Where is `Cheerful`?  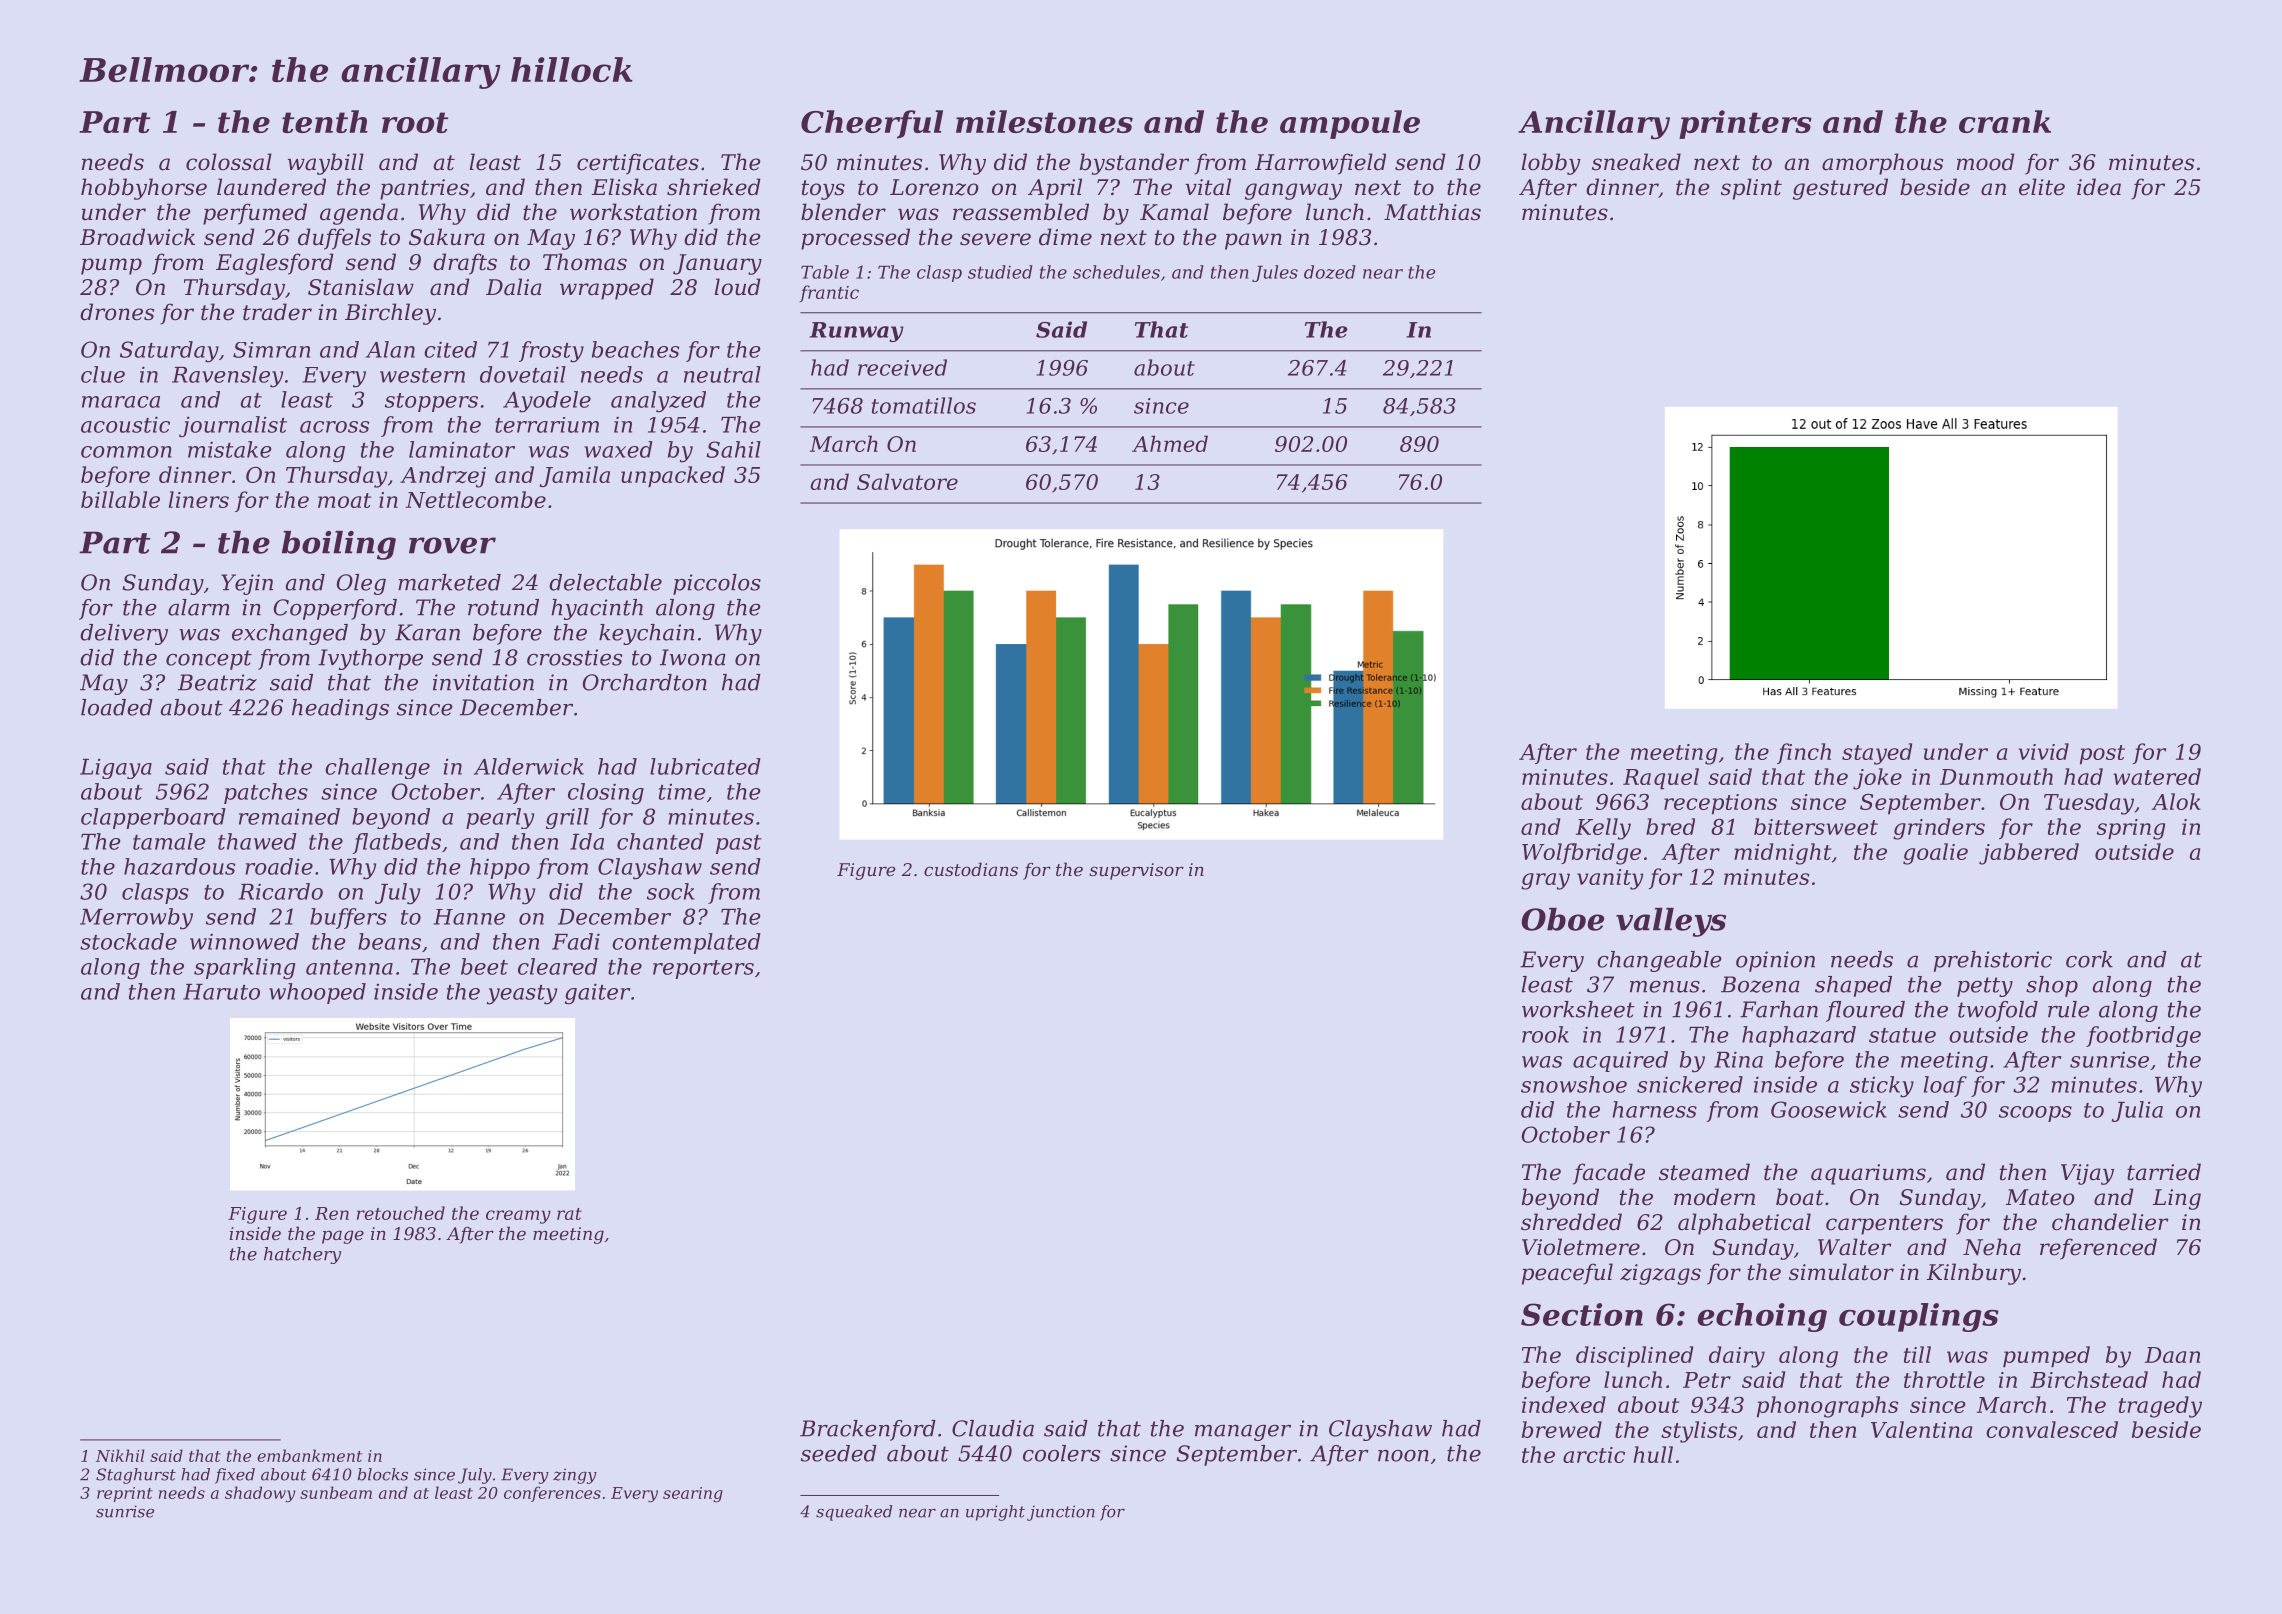 Cheerful is located at coordinates (872, 124).
